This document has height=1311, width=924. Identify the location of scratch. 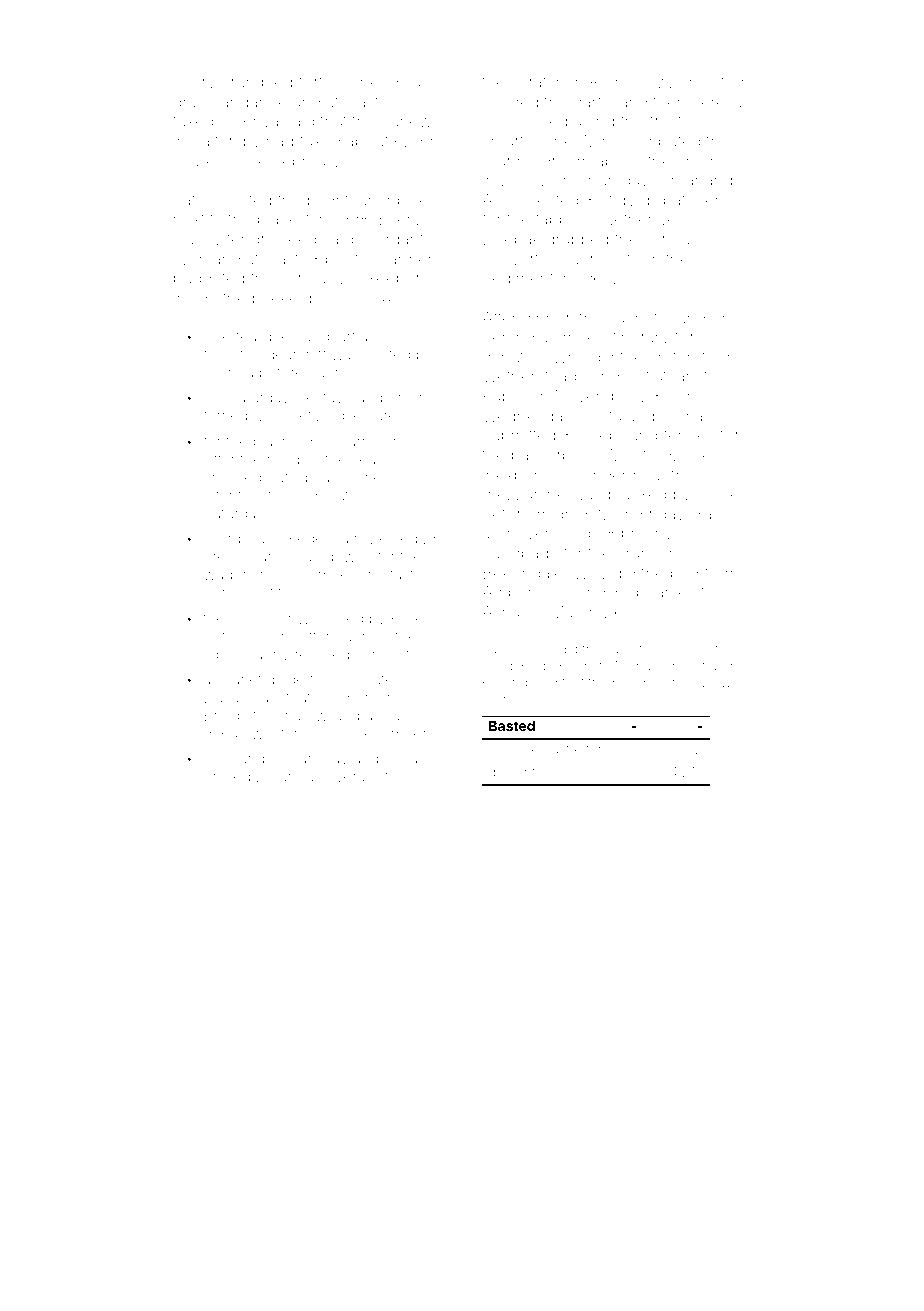
(538, 82).
